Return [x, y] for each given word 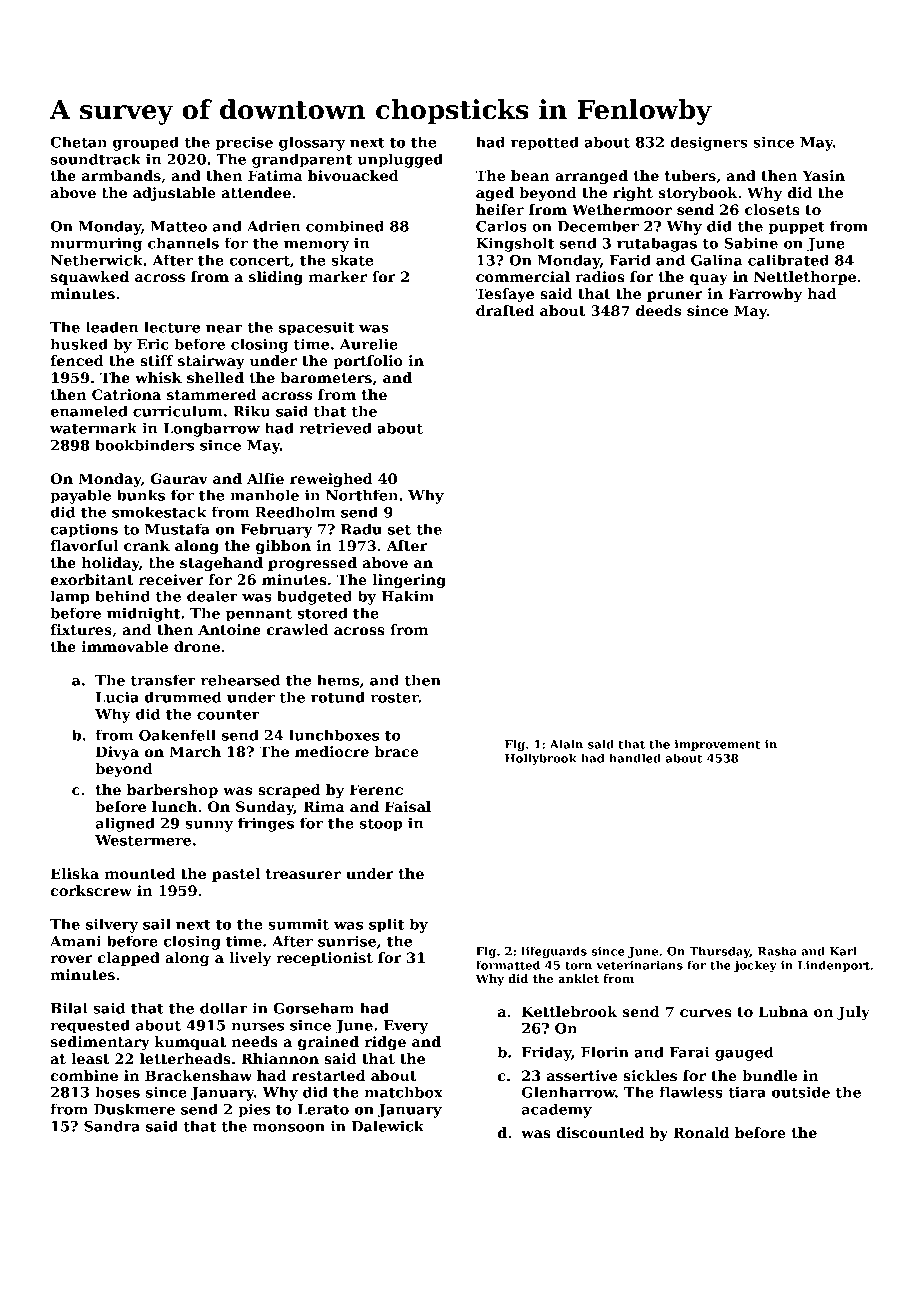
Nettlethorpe [805, 278]
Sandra [112, 1126]
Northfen [362, 495]
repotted [545, 143]
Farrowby [765, 295]
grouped [146, 143]
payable [80, 496]
